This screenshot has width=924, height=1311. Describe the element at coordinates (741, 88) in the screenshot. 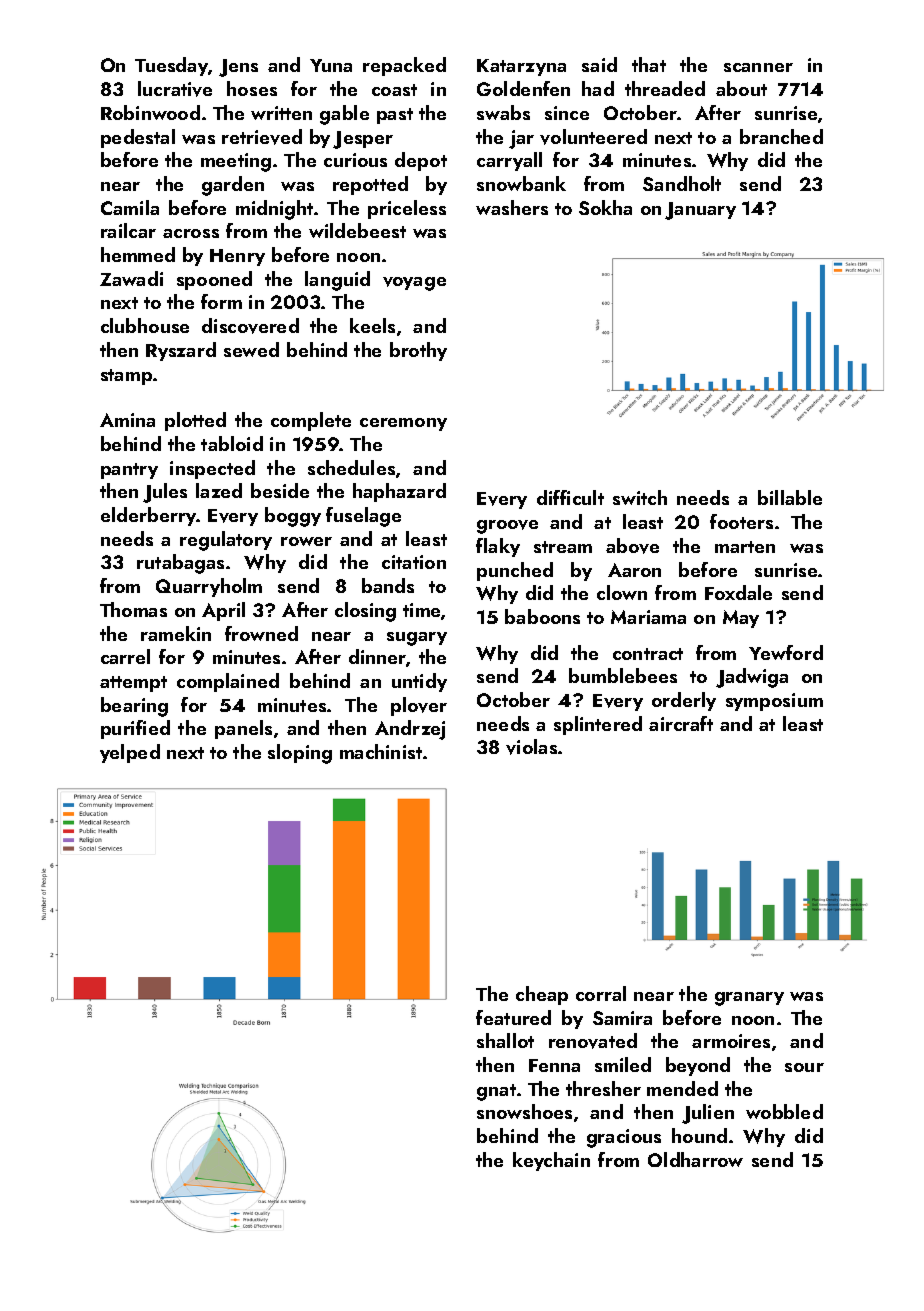

I see `about` at that location.
